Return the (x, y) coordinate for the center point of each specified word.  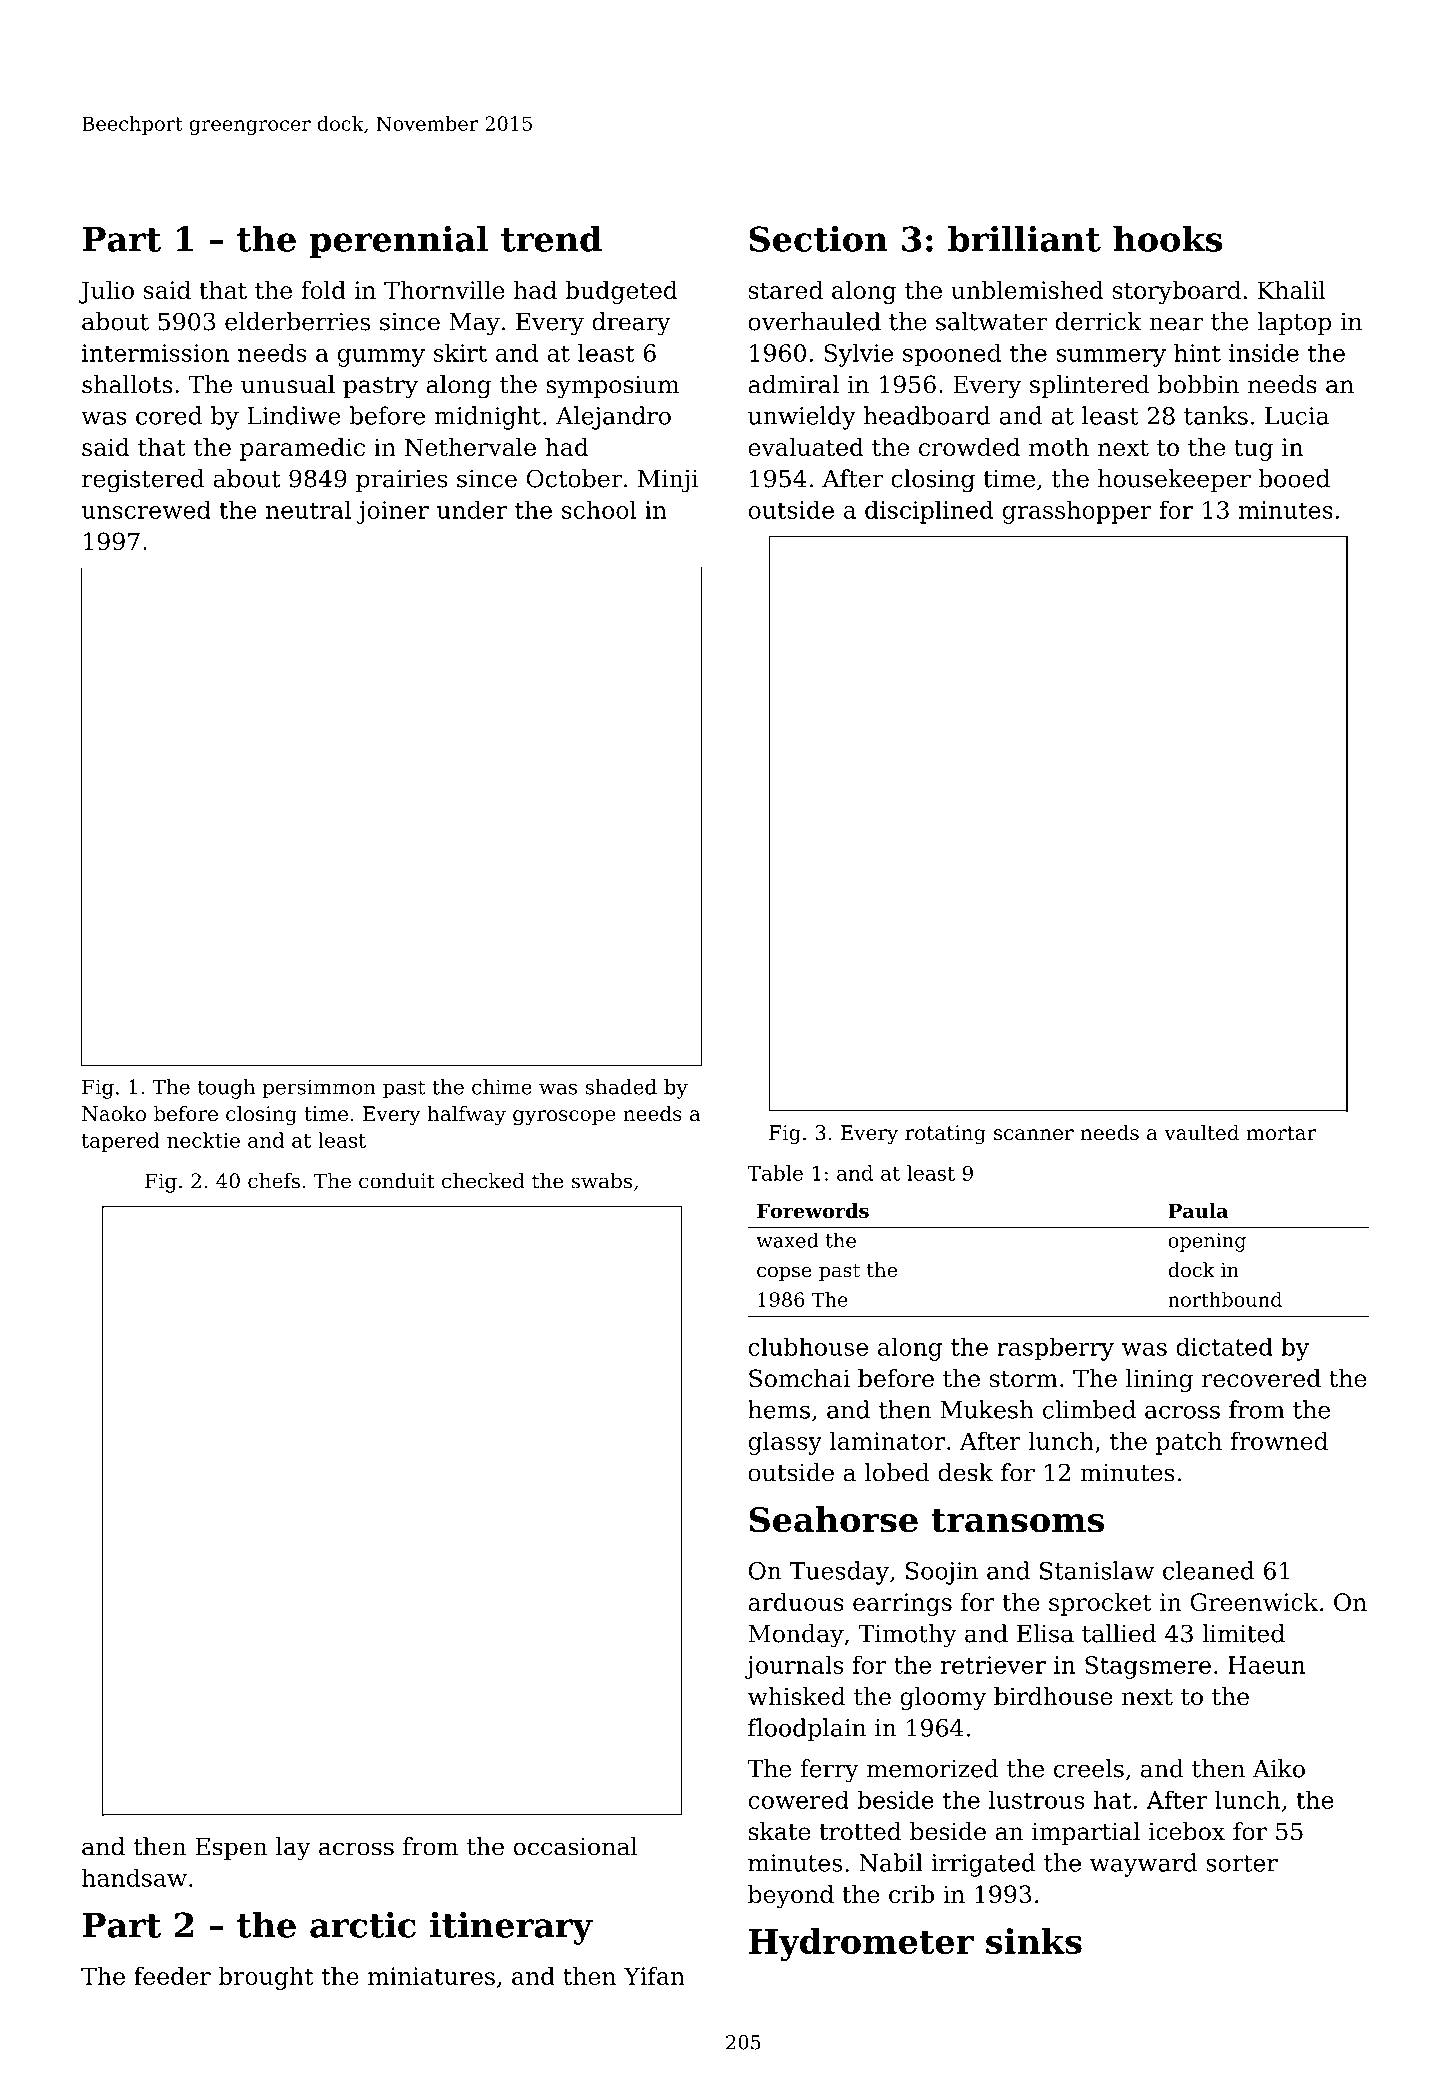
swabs (602, 1181)
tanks (1216, 415)
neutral (308, 509)
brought (266, 1978)
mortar (1281, 1133)
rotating (945, 1135)
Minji (668, 481)
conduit (397, 1181)
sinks (1034, 1941)
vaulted (1201, 1132)
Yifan (654, 1976)
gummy (381, 358)
